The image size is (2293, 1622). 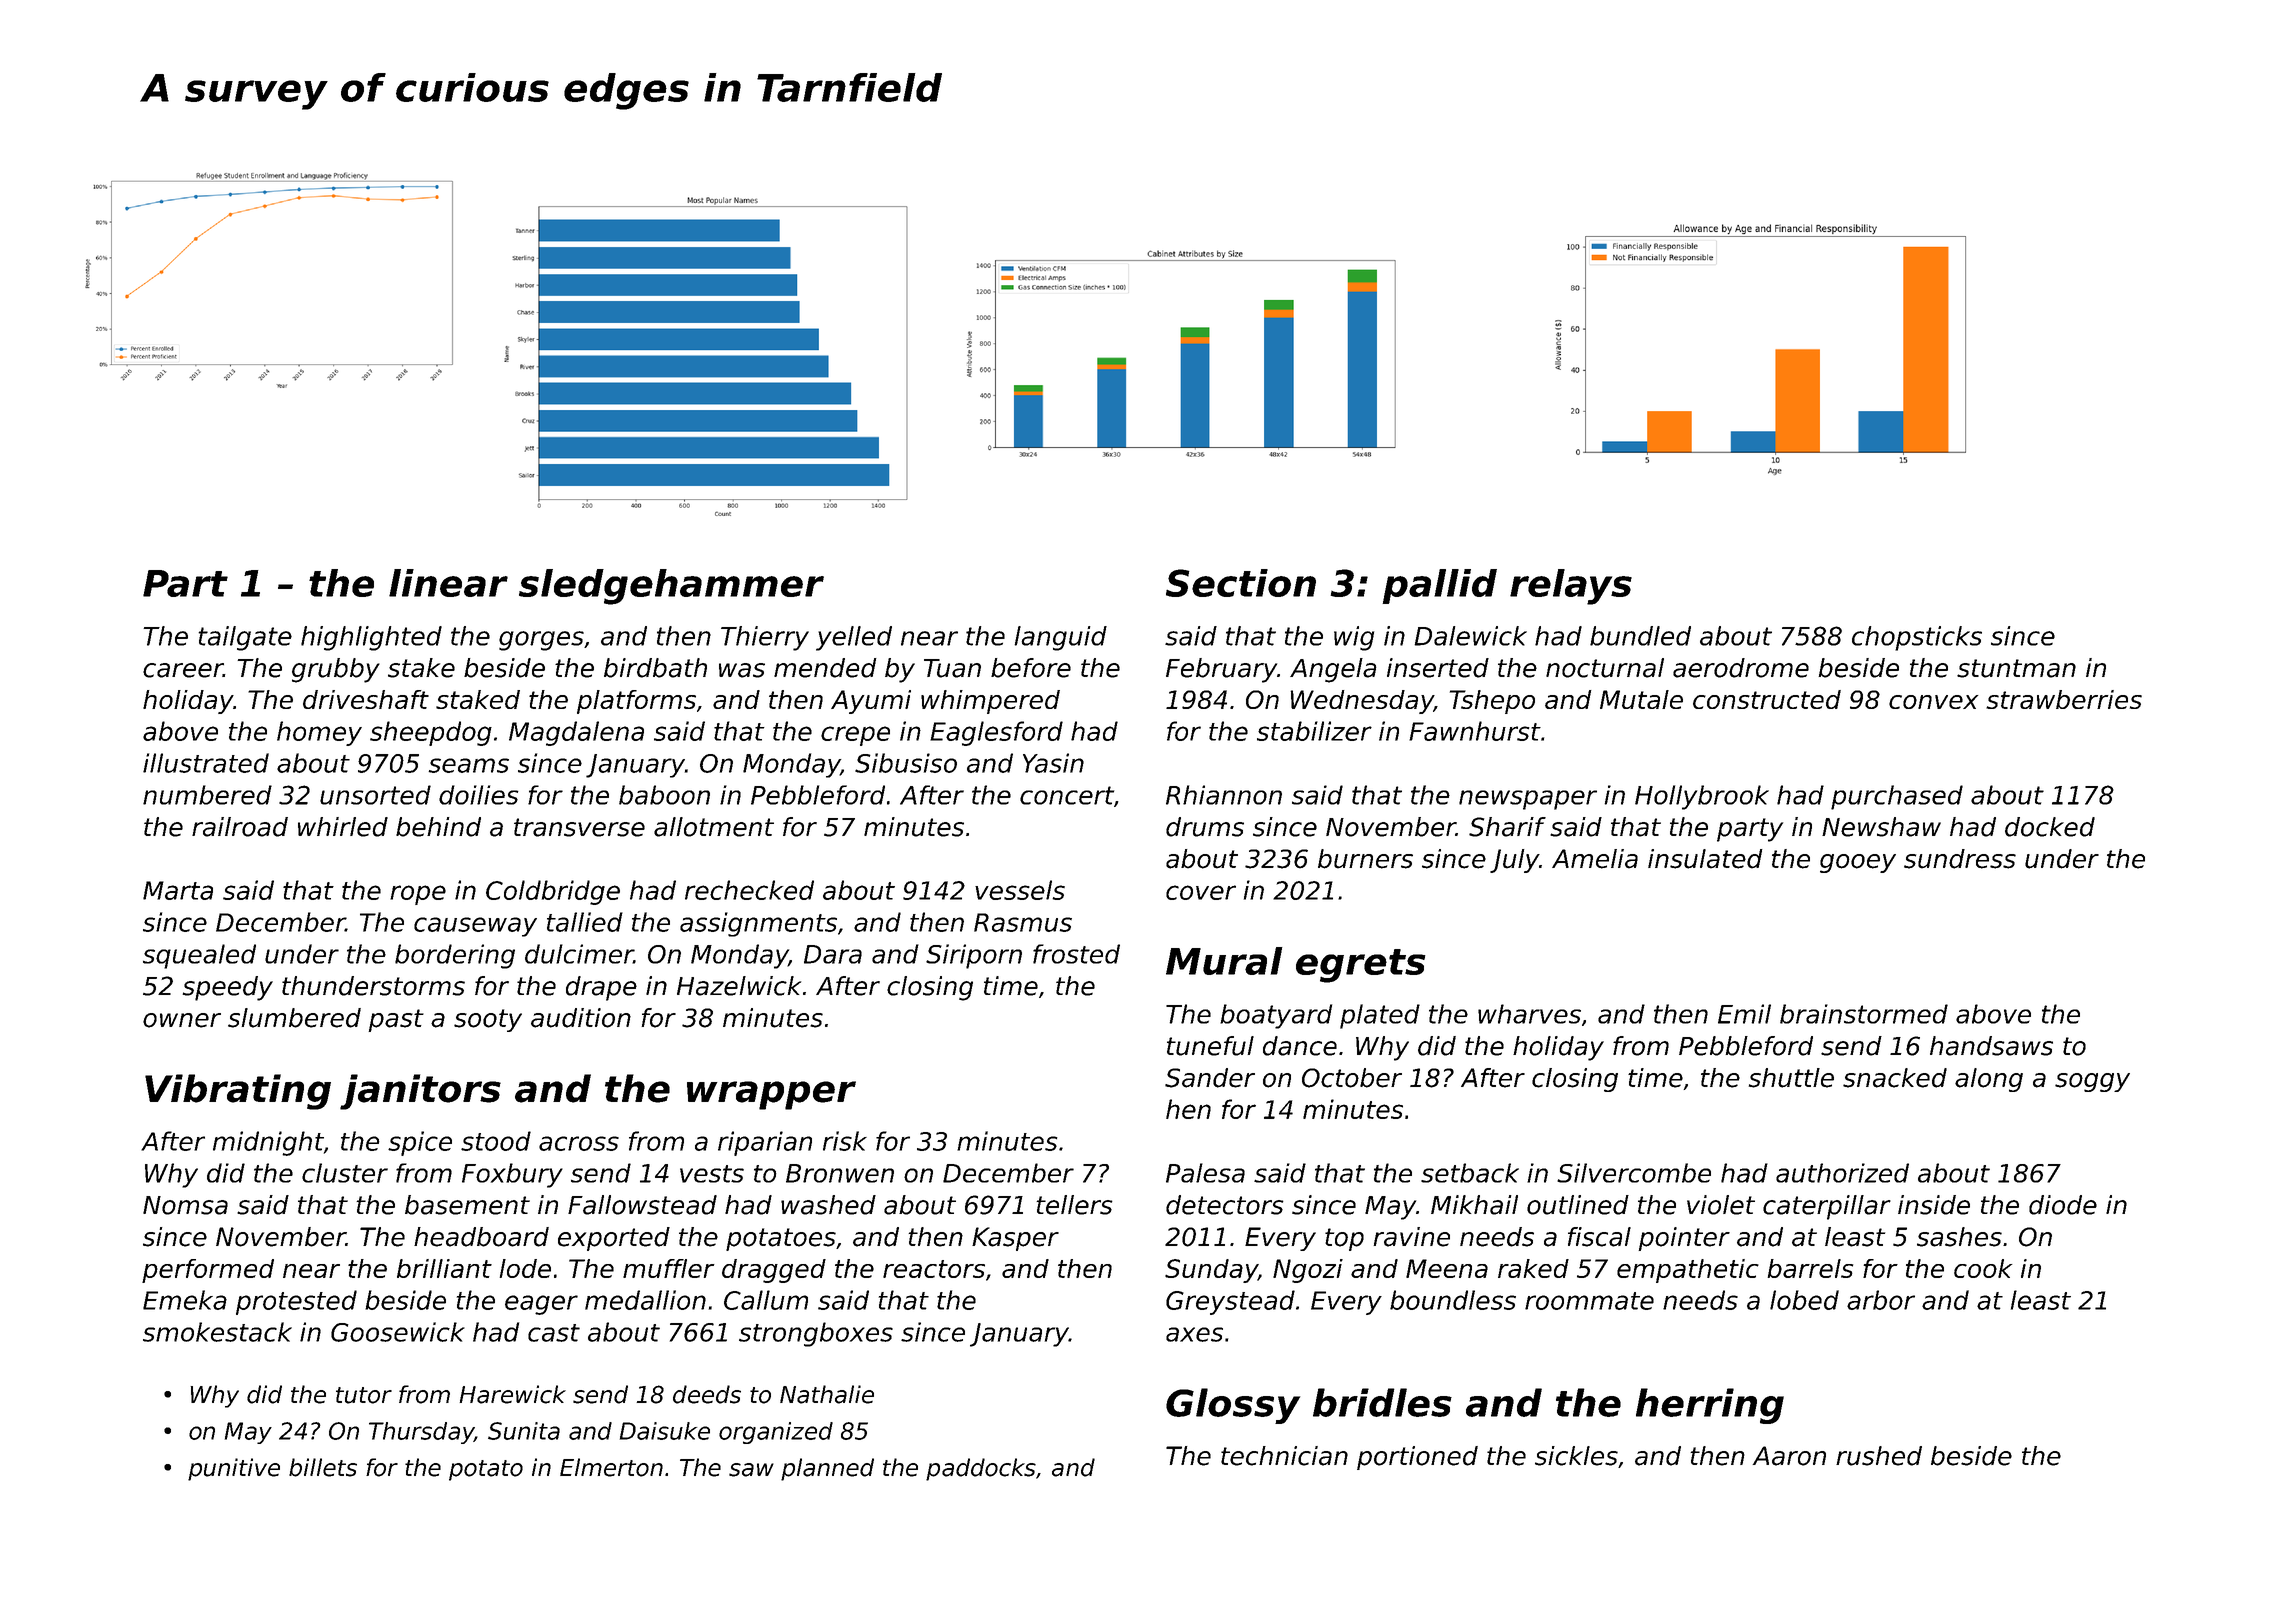 What do you see at coordinates (1576, 1456) in the screenshot?
I see `sickles` at bounding box center [1576, 1456].
